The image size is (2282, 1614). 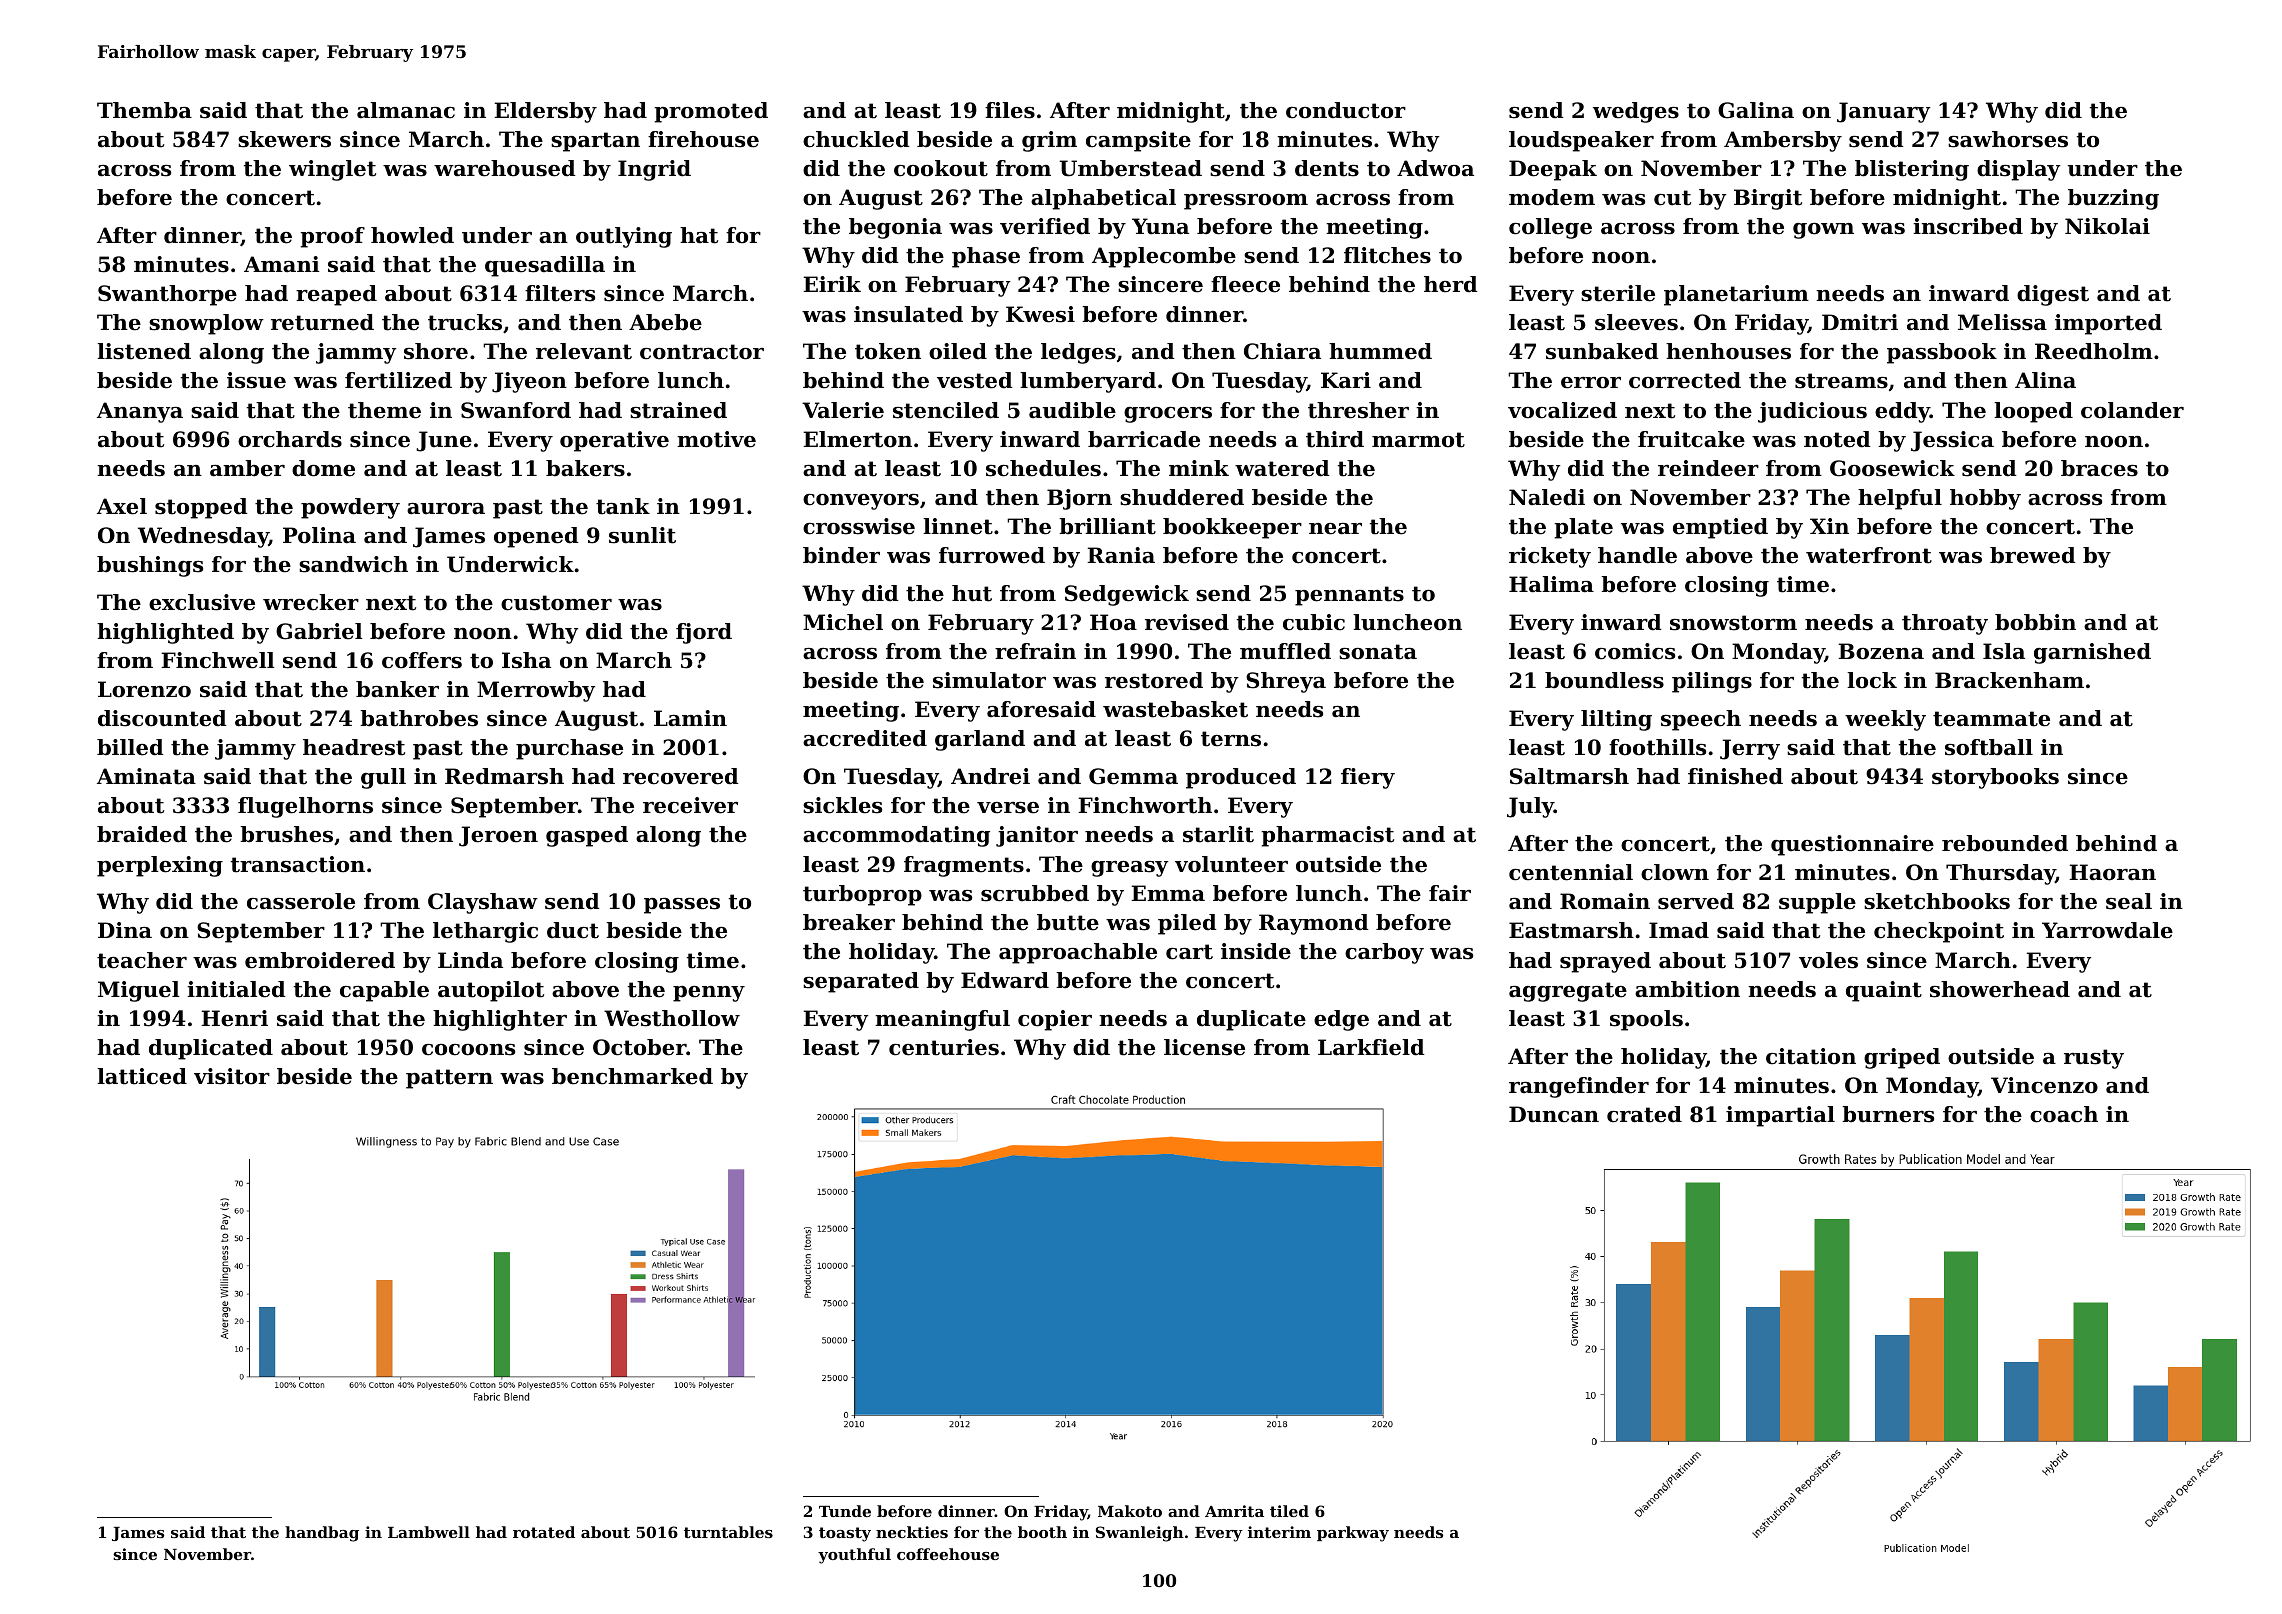 I want to click on piled, so click(x=1187, y=924).
